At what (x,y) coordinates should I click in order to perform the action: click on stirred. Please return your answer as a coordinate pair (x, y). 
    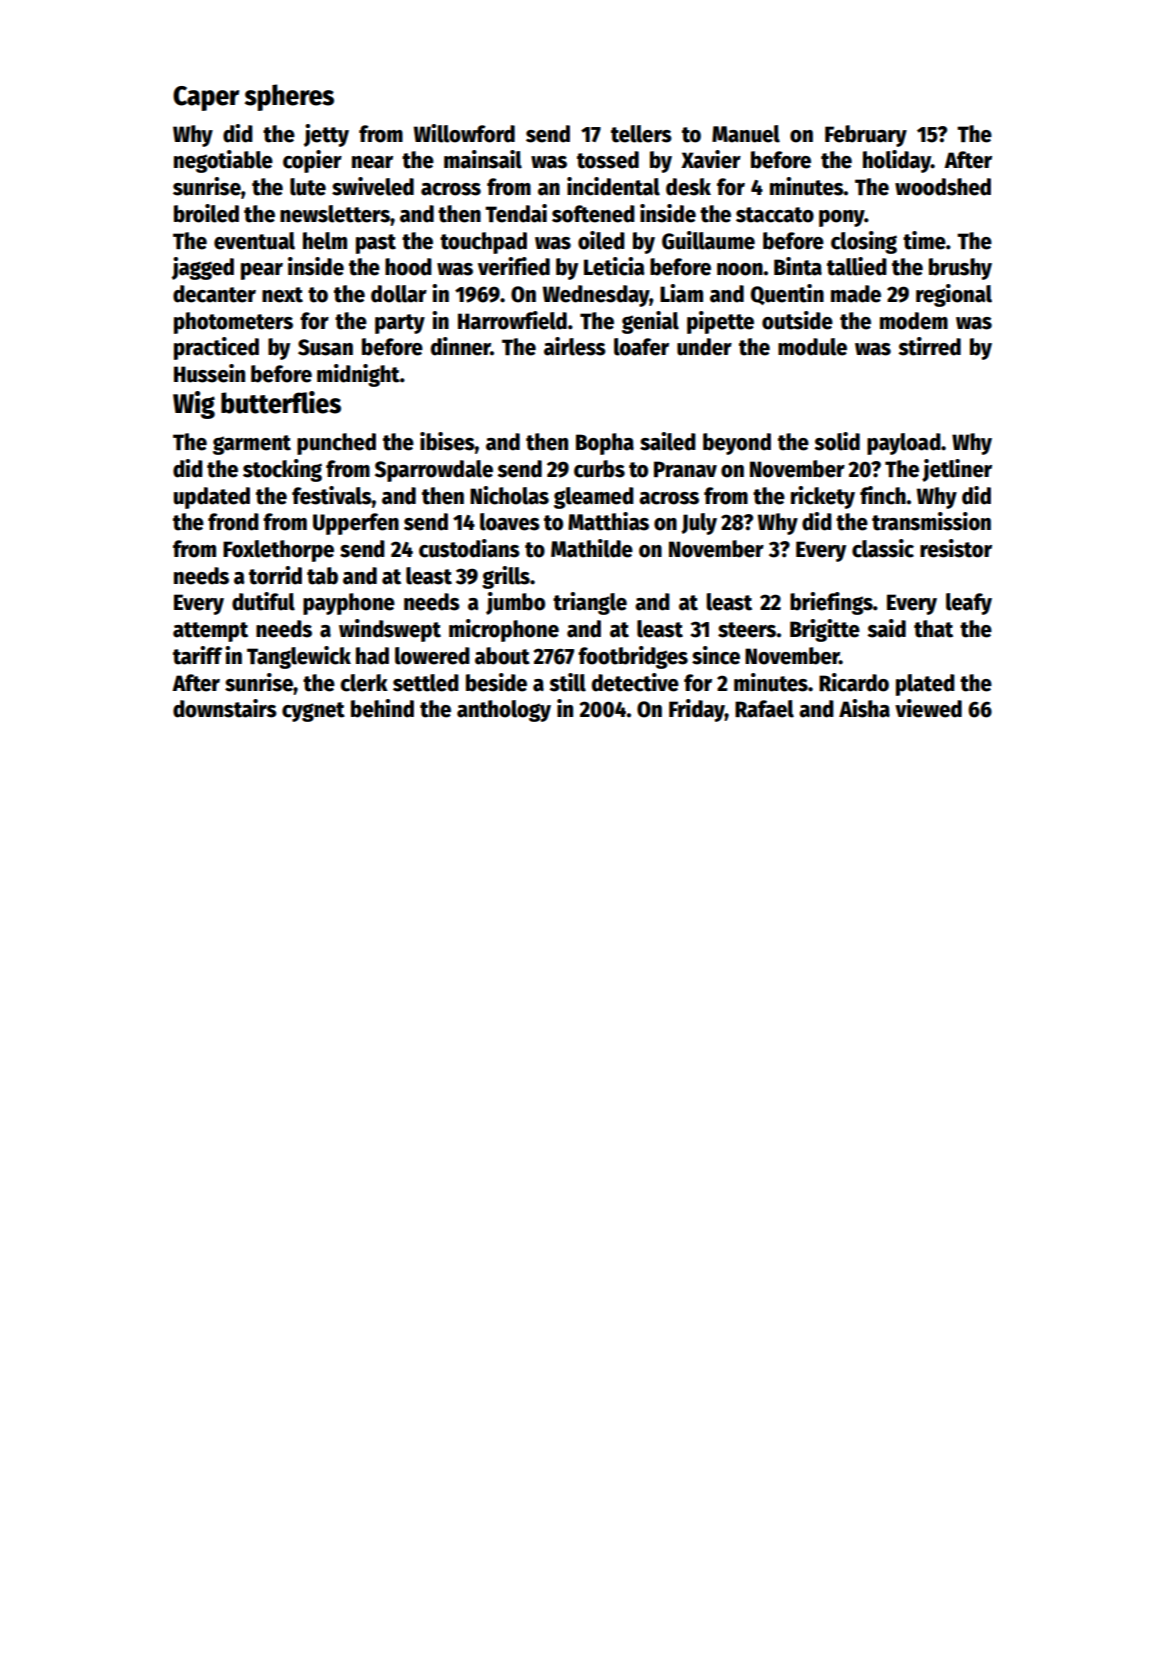
    Looking at the image, I should click on (929, 346).
